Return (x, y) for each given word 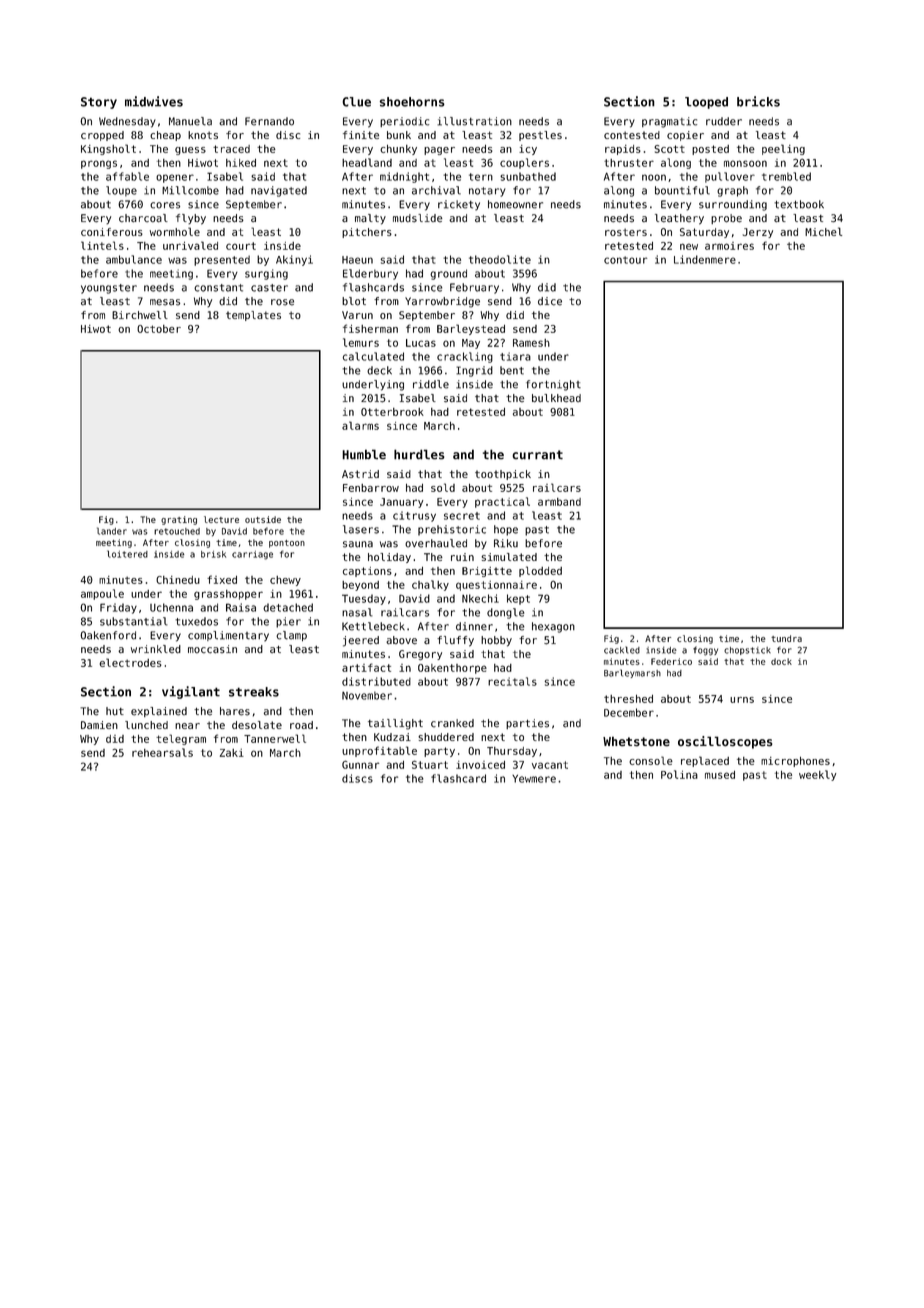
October (159, 329)
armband (559, 502)
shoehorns (412, 102)
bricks (758, 101)
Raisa (241, 607)
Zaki (232, 753)
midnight (404, 177)
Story (99, 103)
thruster (629, 163)
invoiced (480, 765)
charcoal (143, 218)
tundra (786, 638)
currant (537, 455)
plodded (540, 571)
